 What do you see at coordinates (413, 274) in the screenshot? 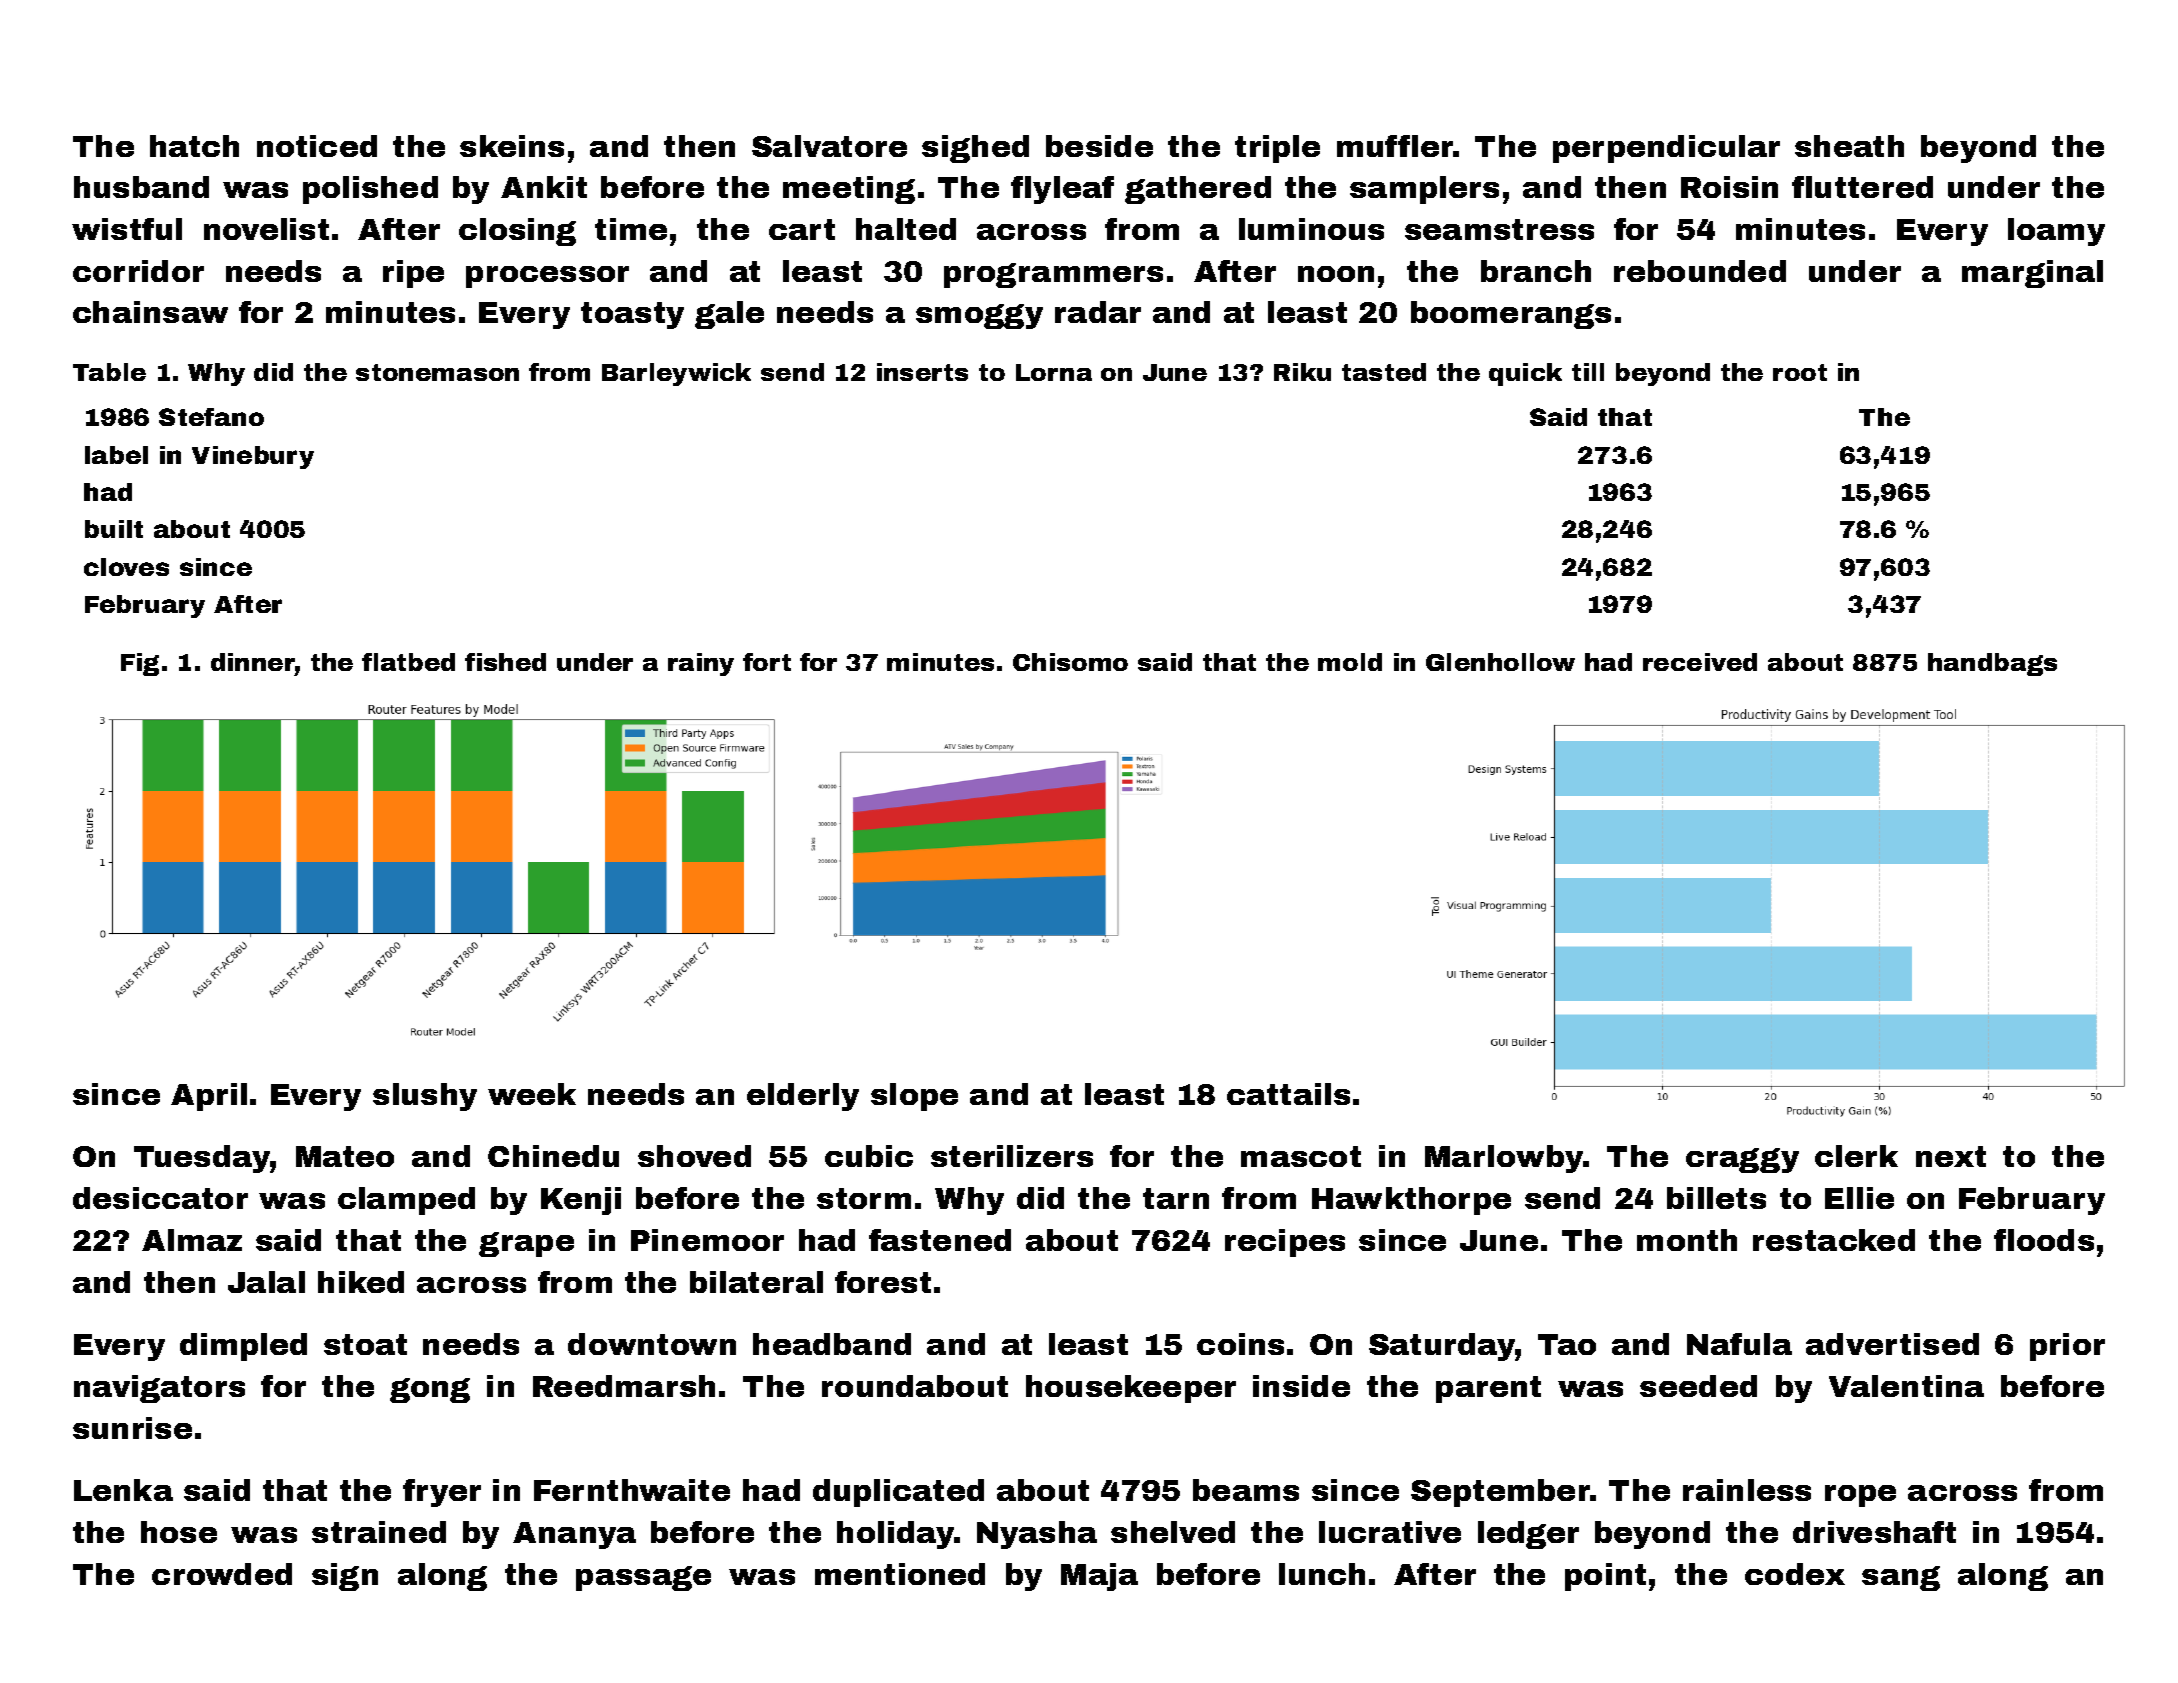
I see `ripe` at bounding box center [413, 274].
